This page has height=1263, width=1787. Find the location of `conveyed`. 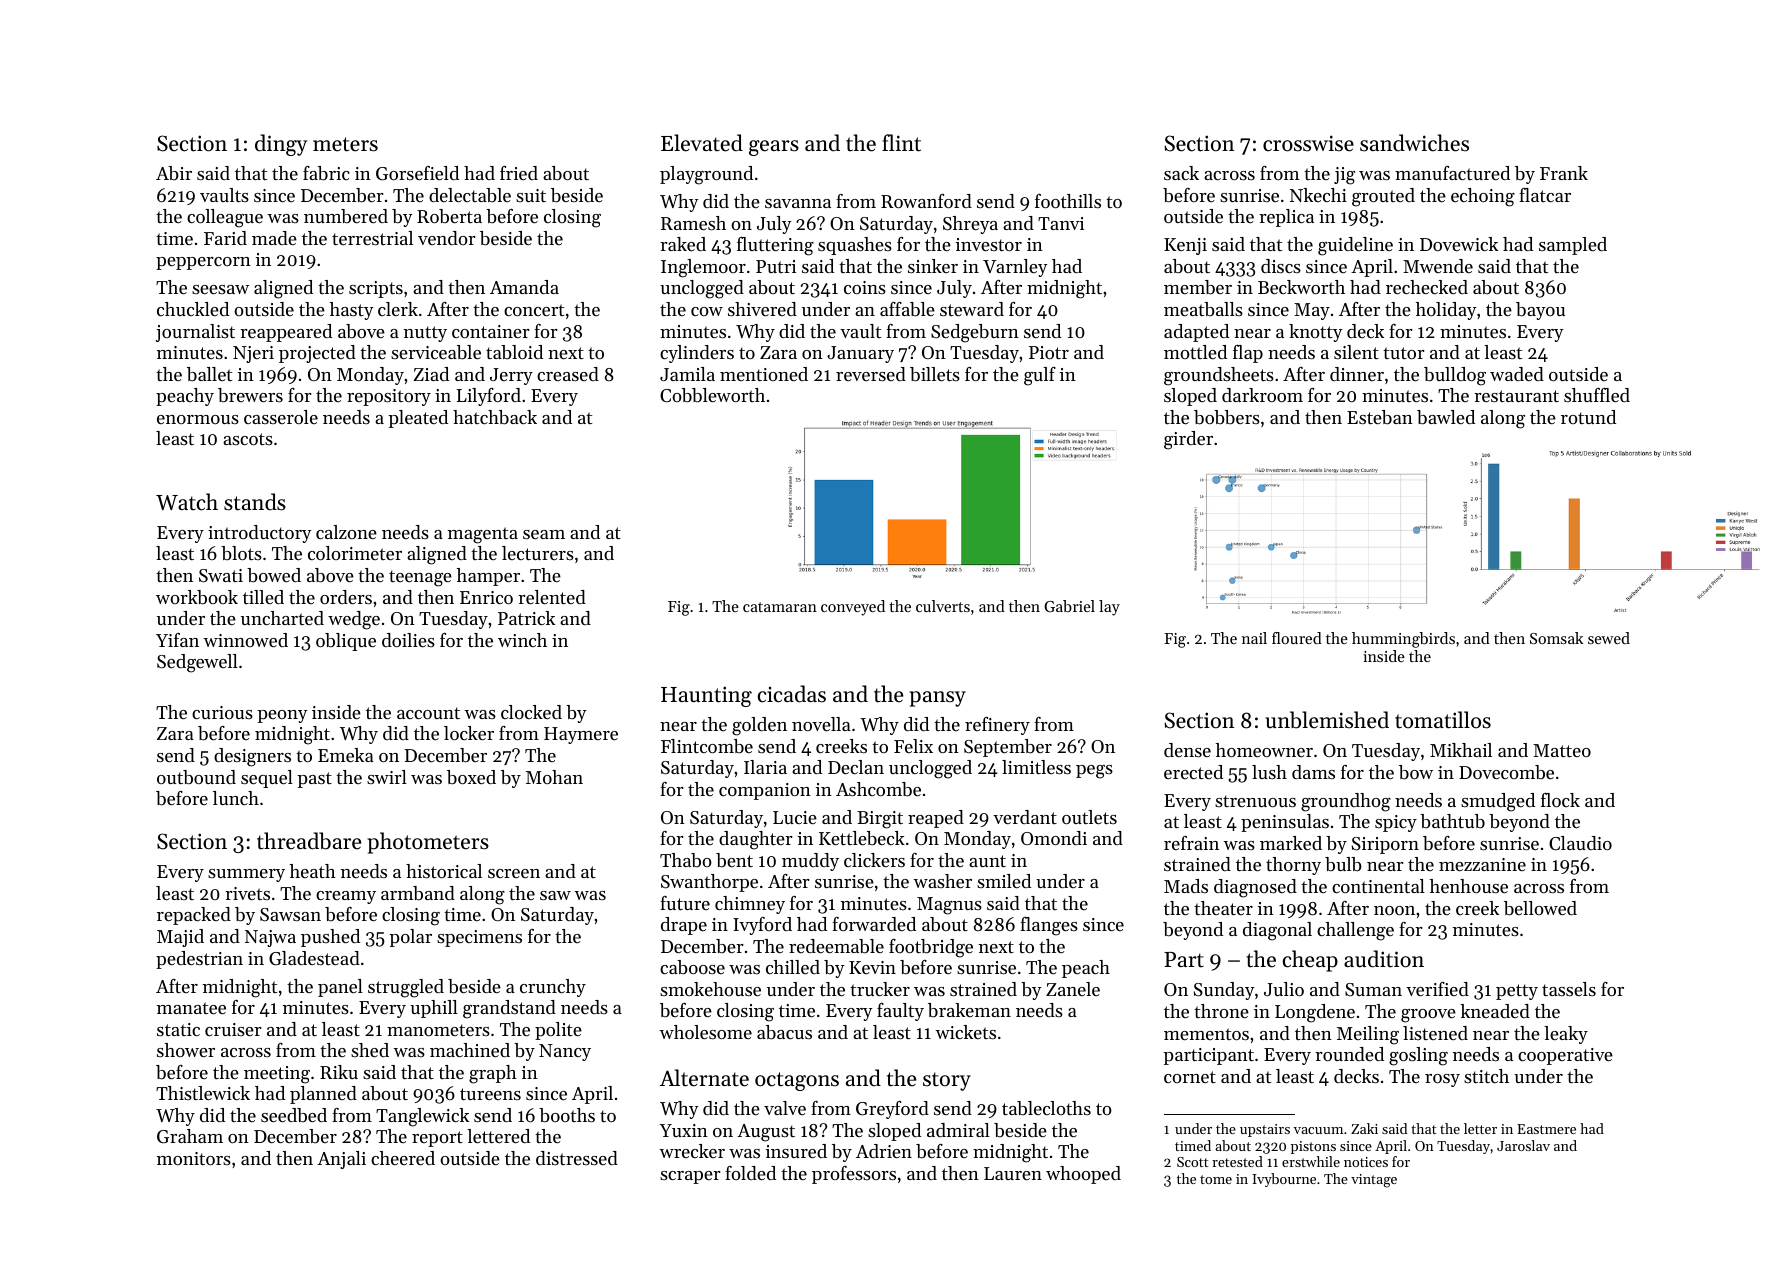

conveyed is located at coordinates (853, 608).
